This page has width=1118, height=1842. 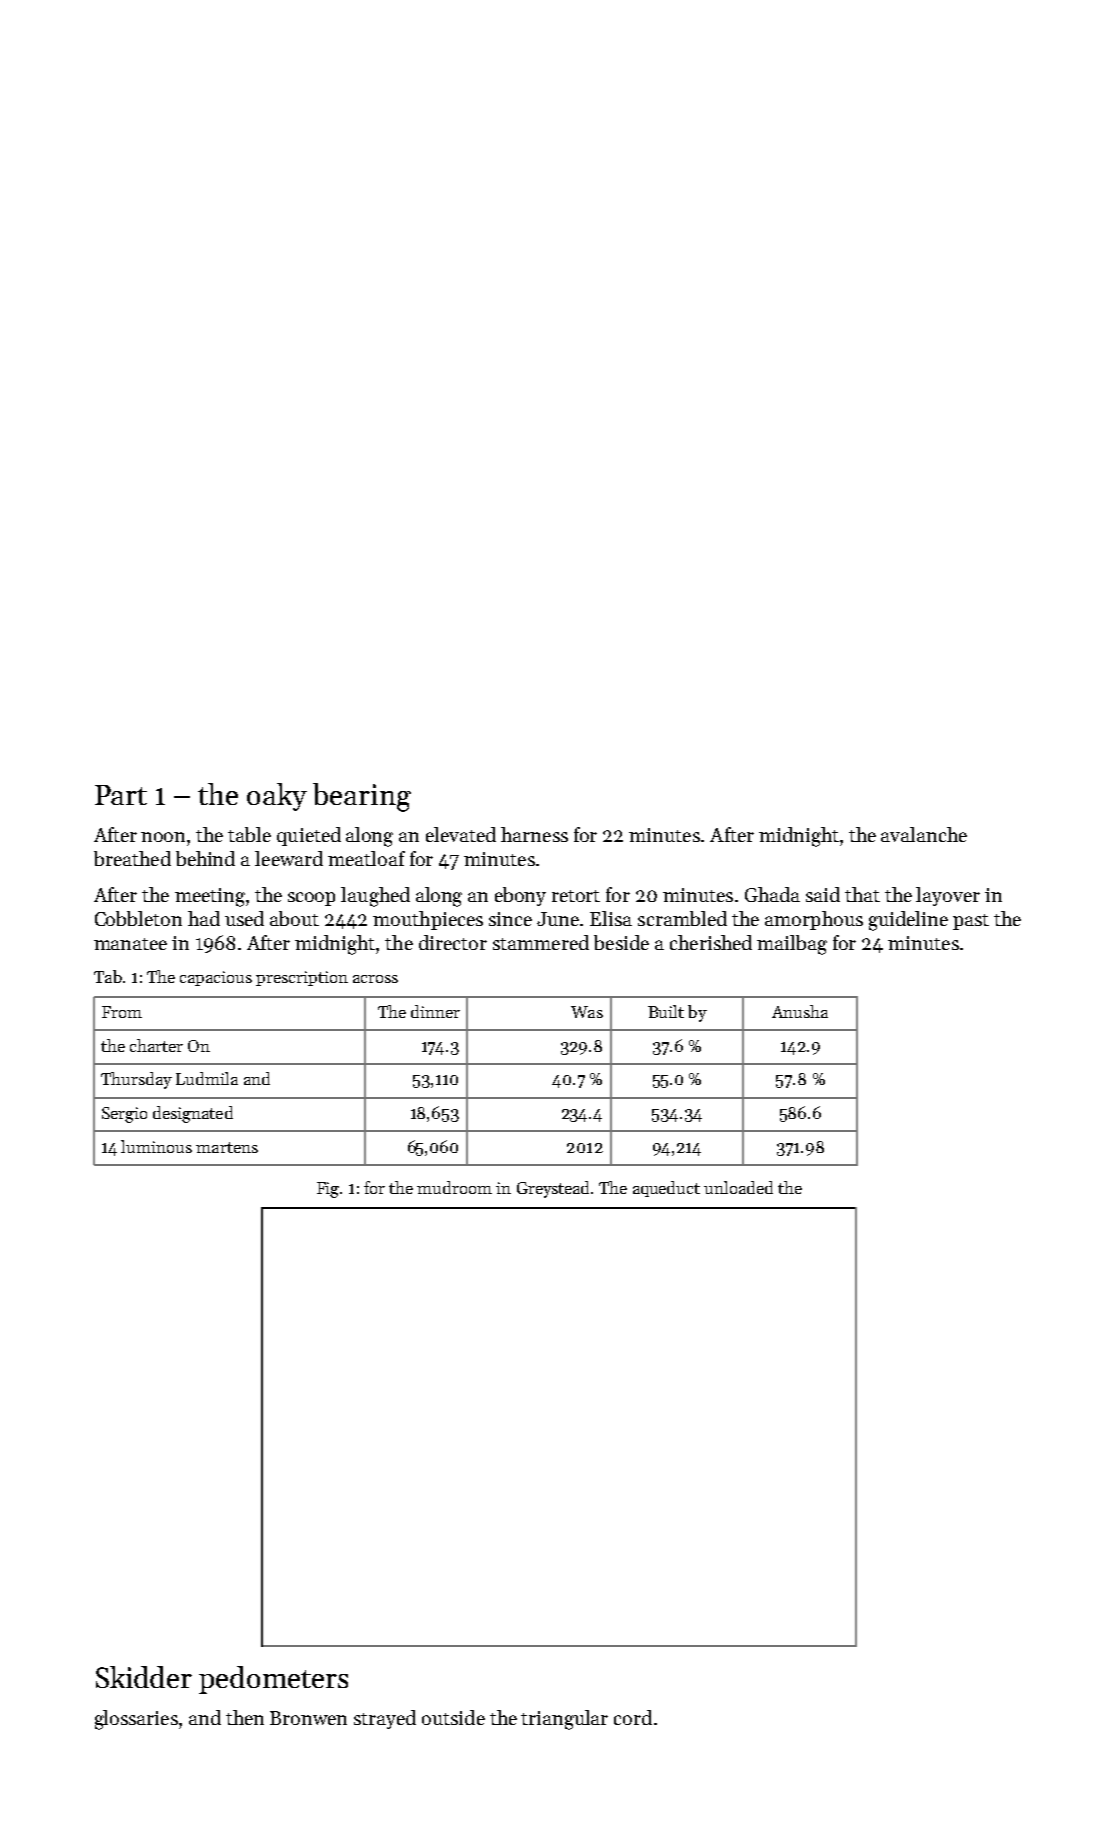 I want to click on triangular, so click(x=564, y=1720).
